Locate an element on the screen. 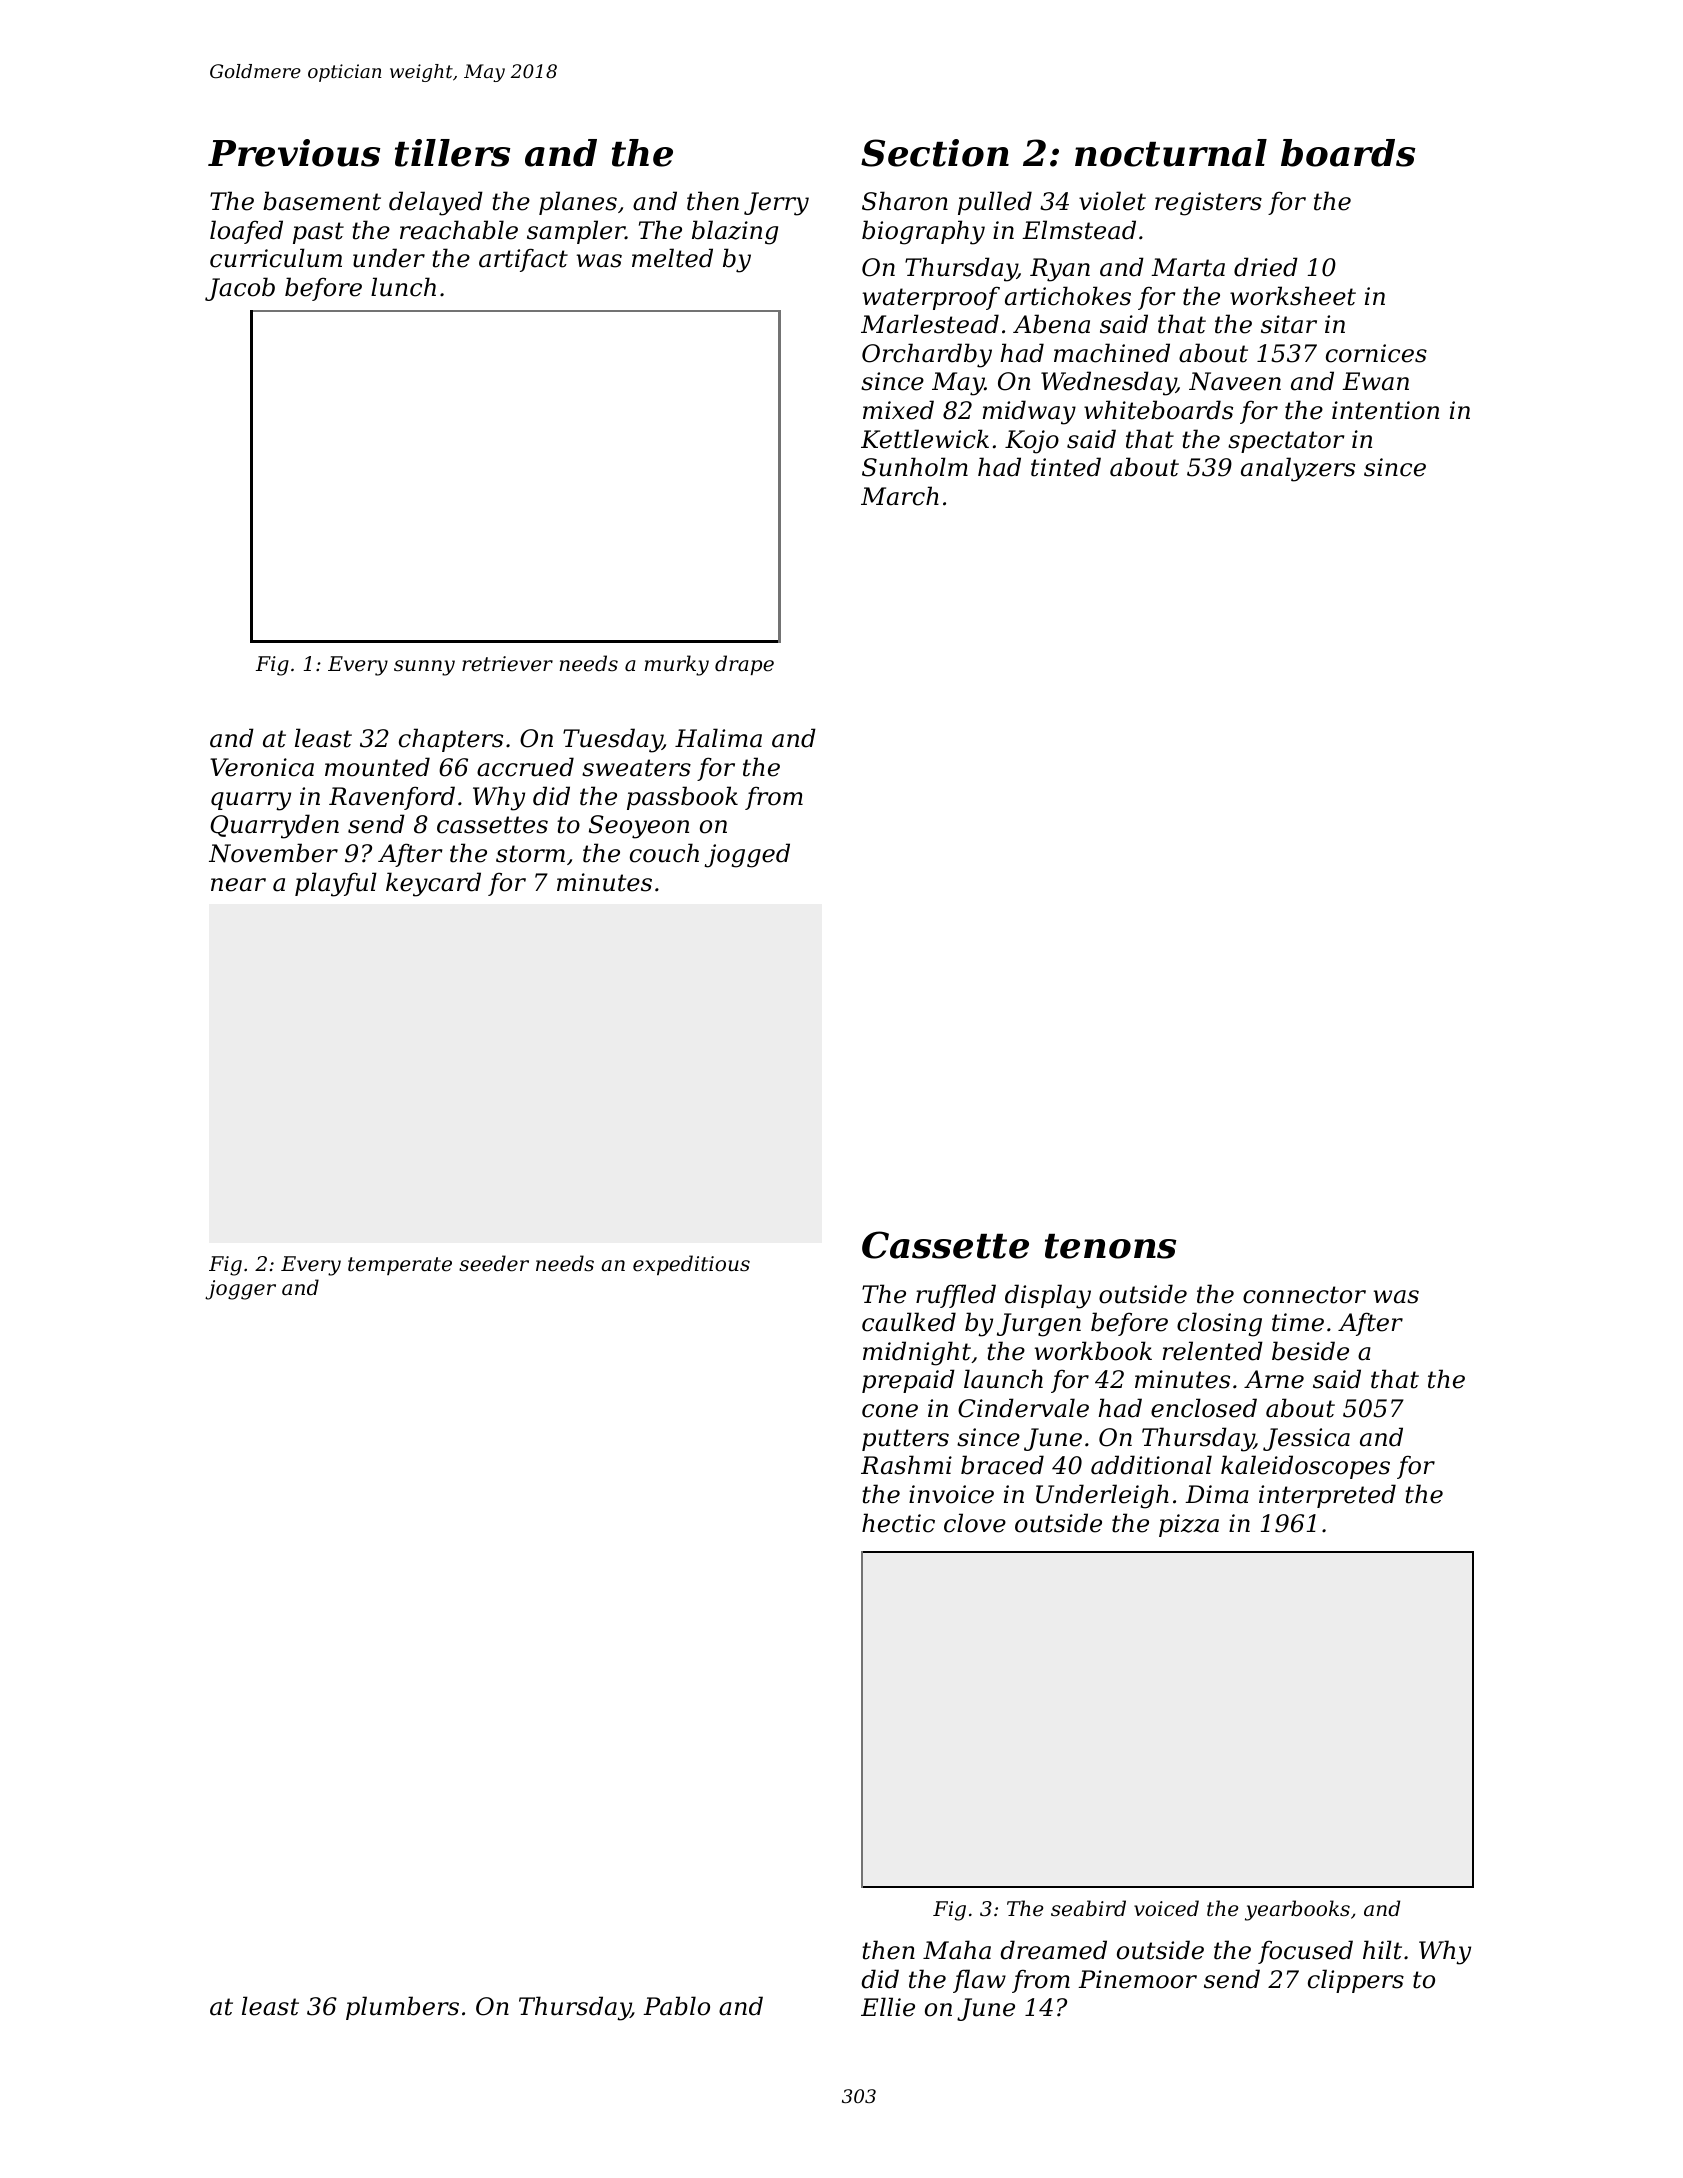  plumbers is located at coordinates (402, 2008).
